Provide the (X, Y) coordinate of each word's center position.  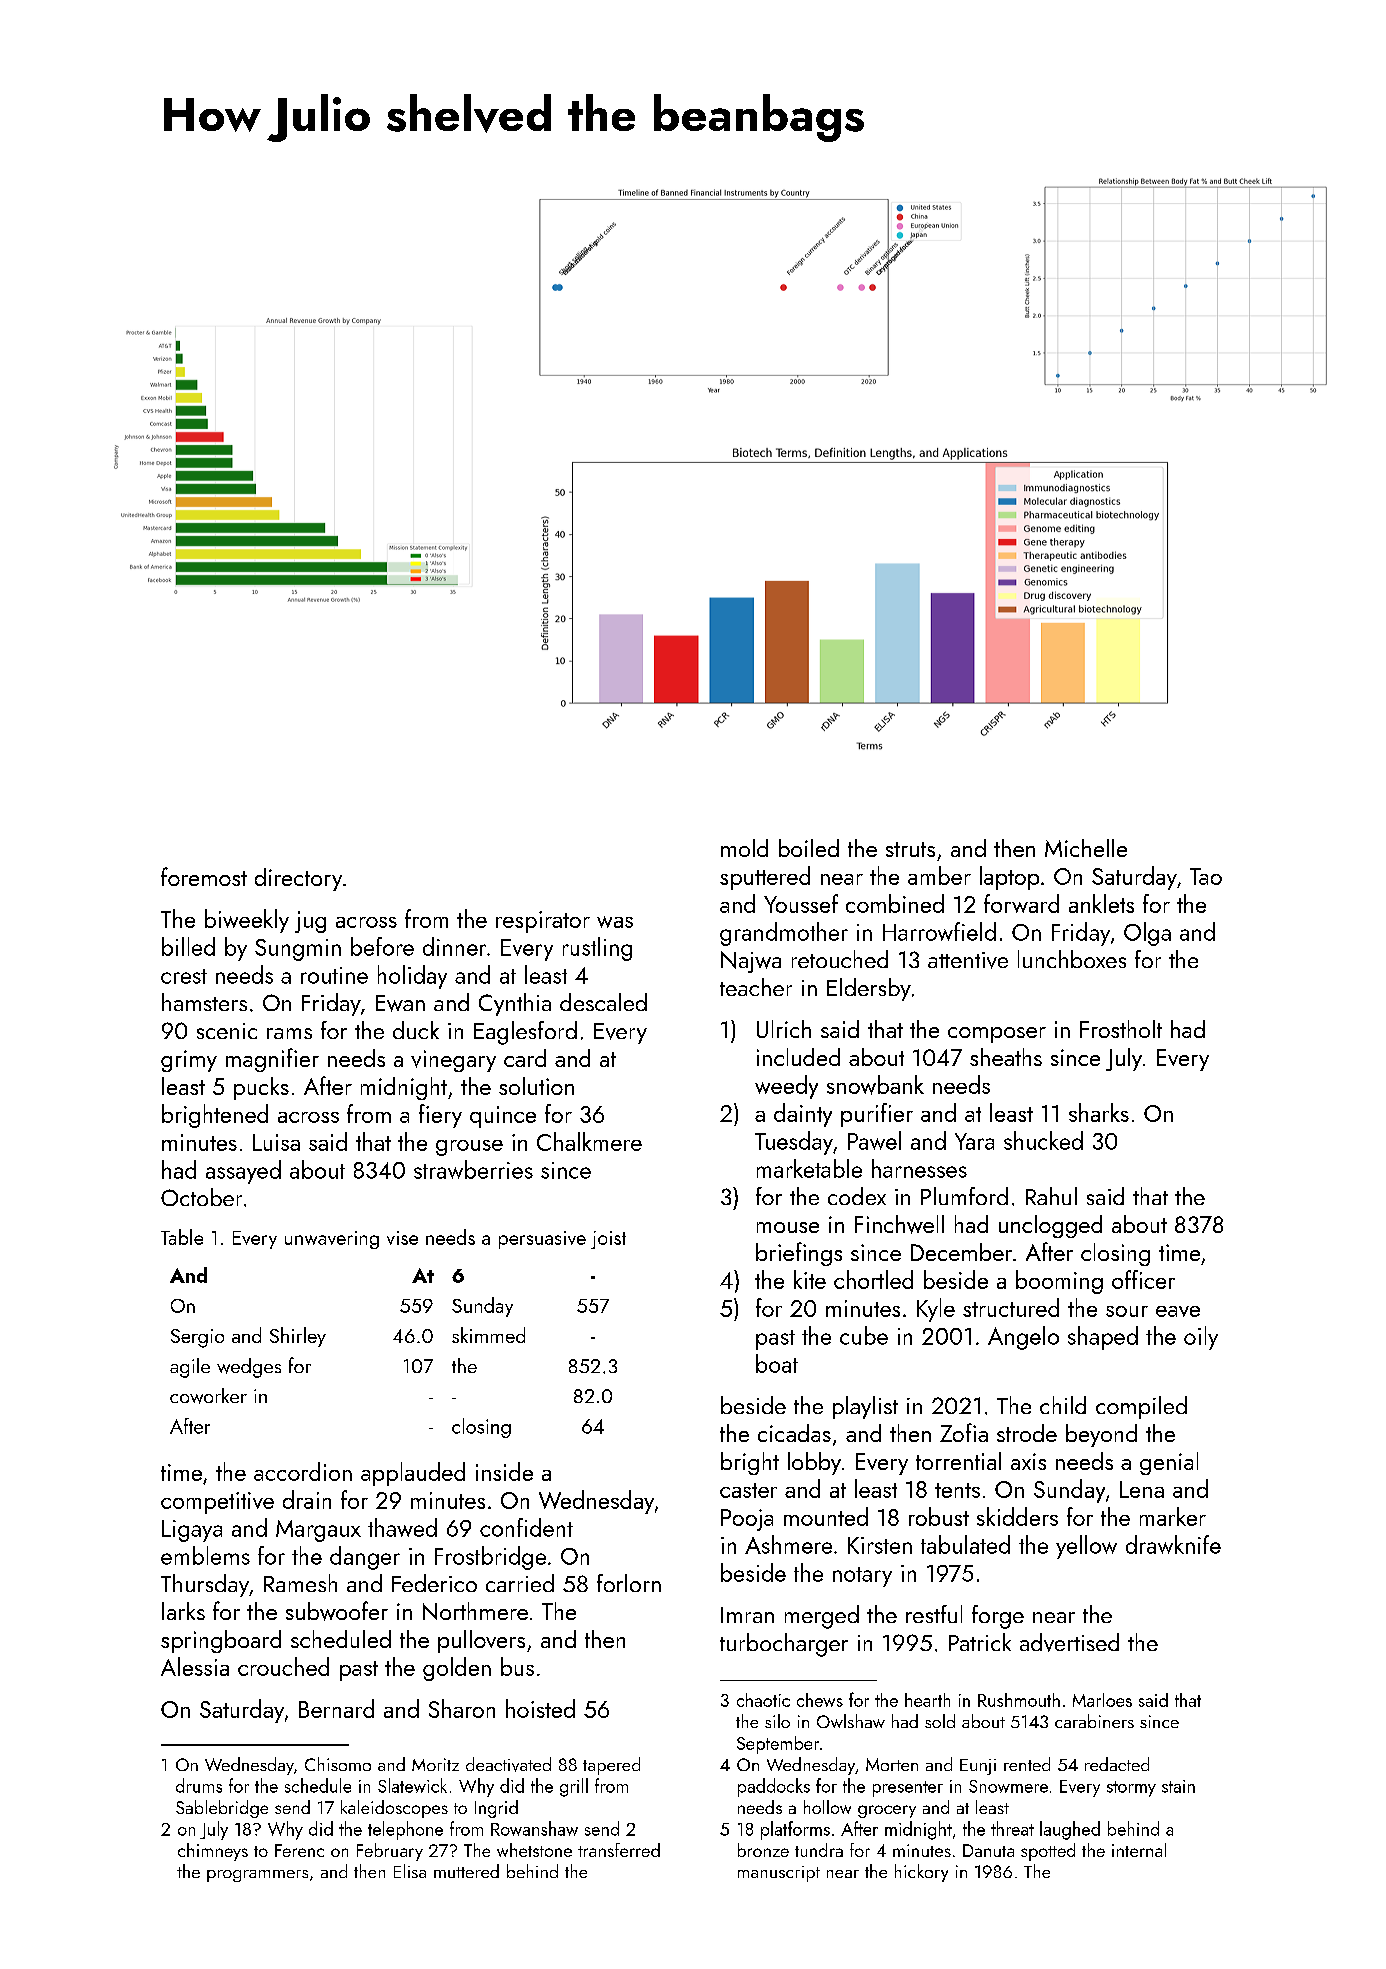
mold (744, 848)
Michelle (1086, 848)
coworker (208, 1396)
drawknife (1173, 1544)
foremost (204, 876)
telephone (405, 1830)
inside (504, 1471)
